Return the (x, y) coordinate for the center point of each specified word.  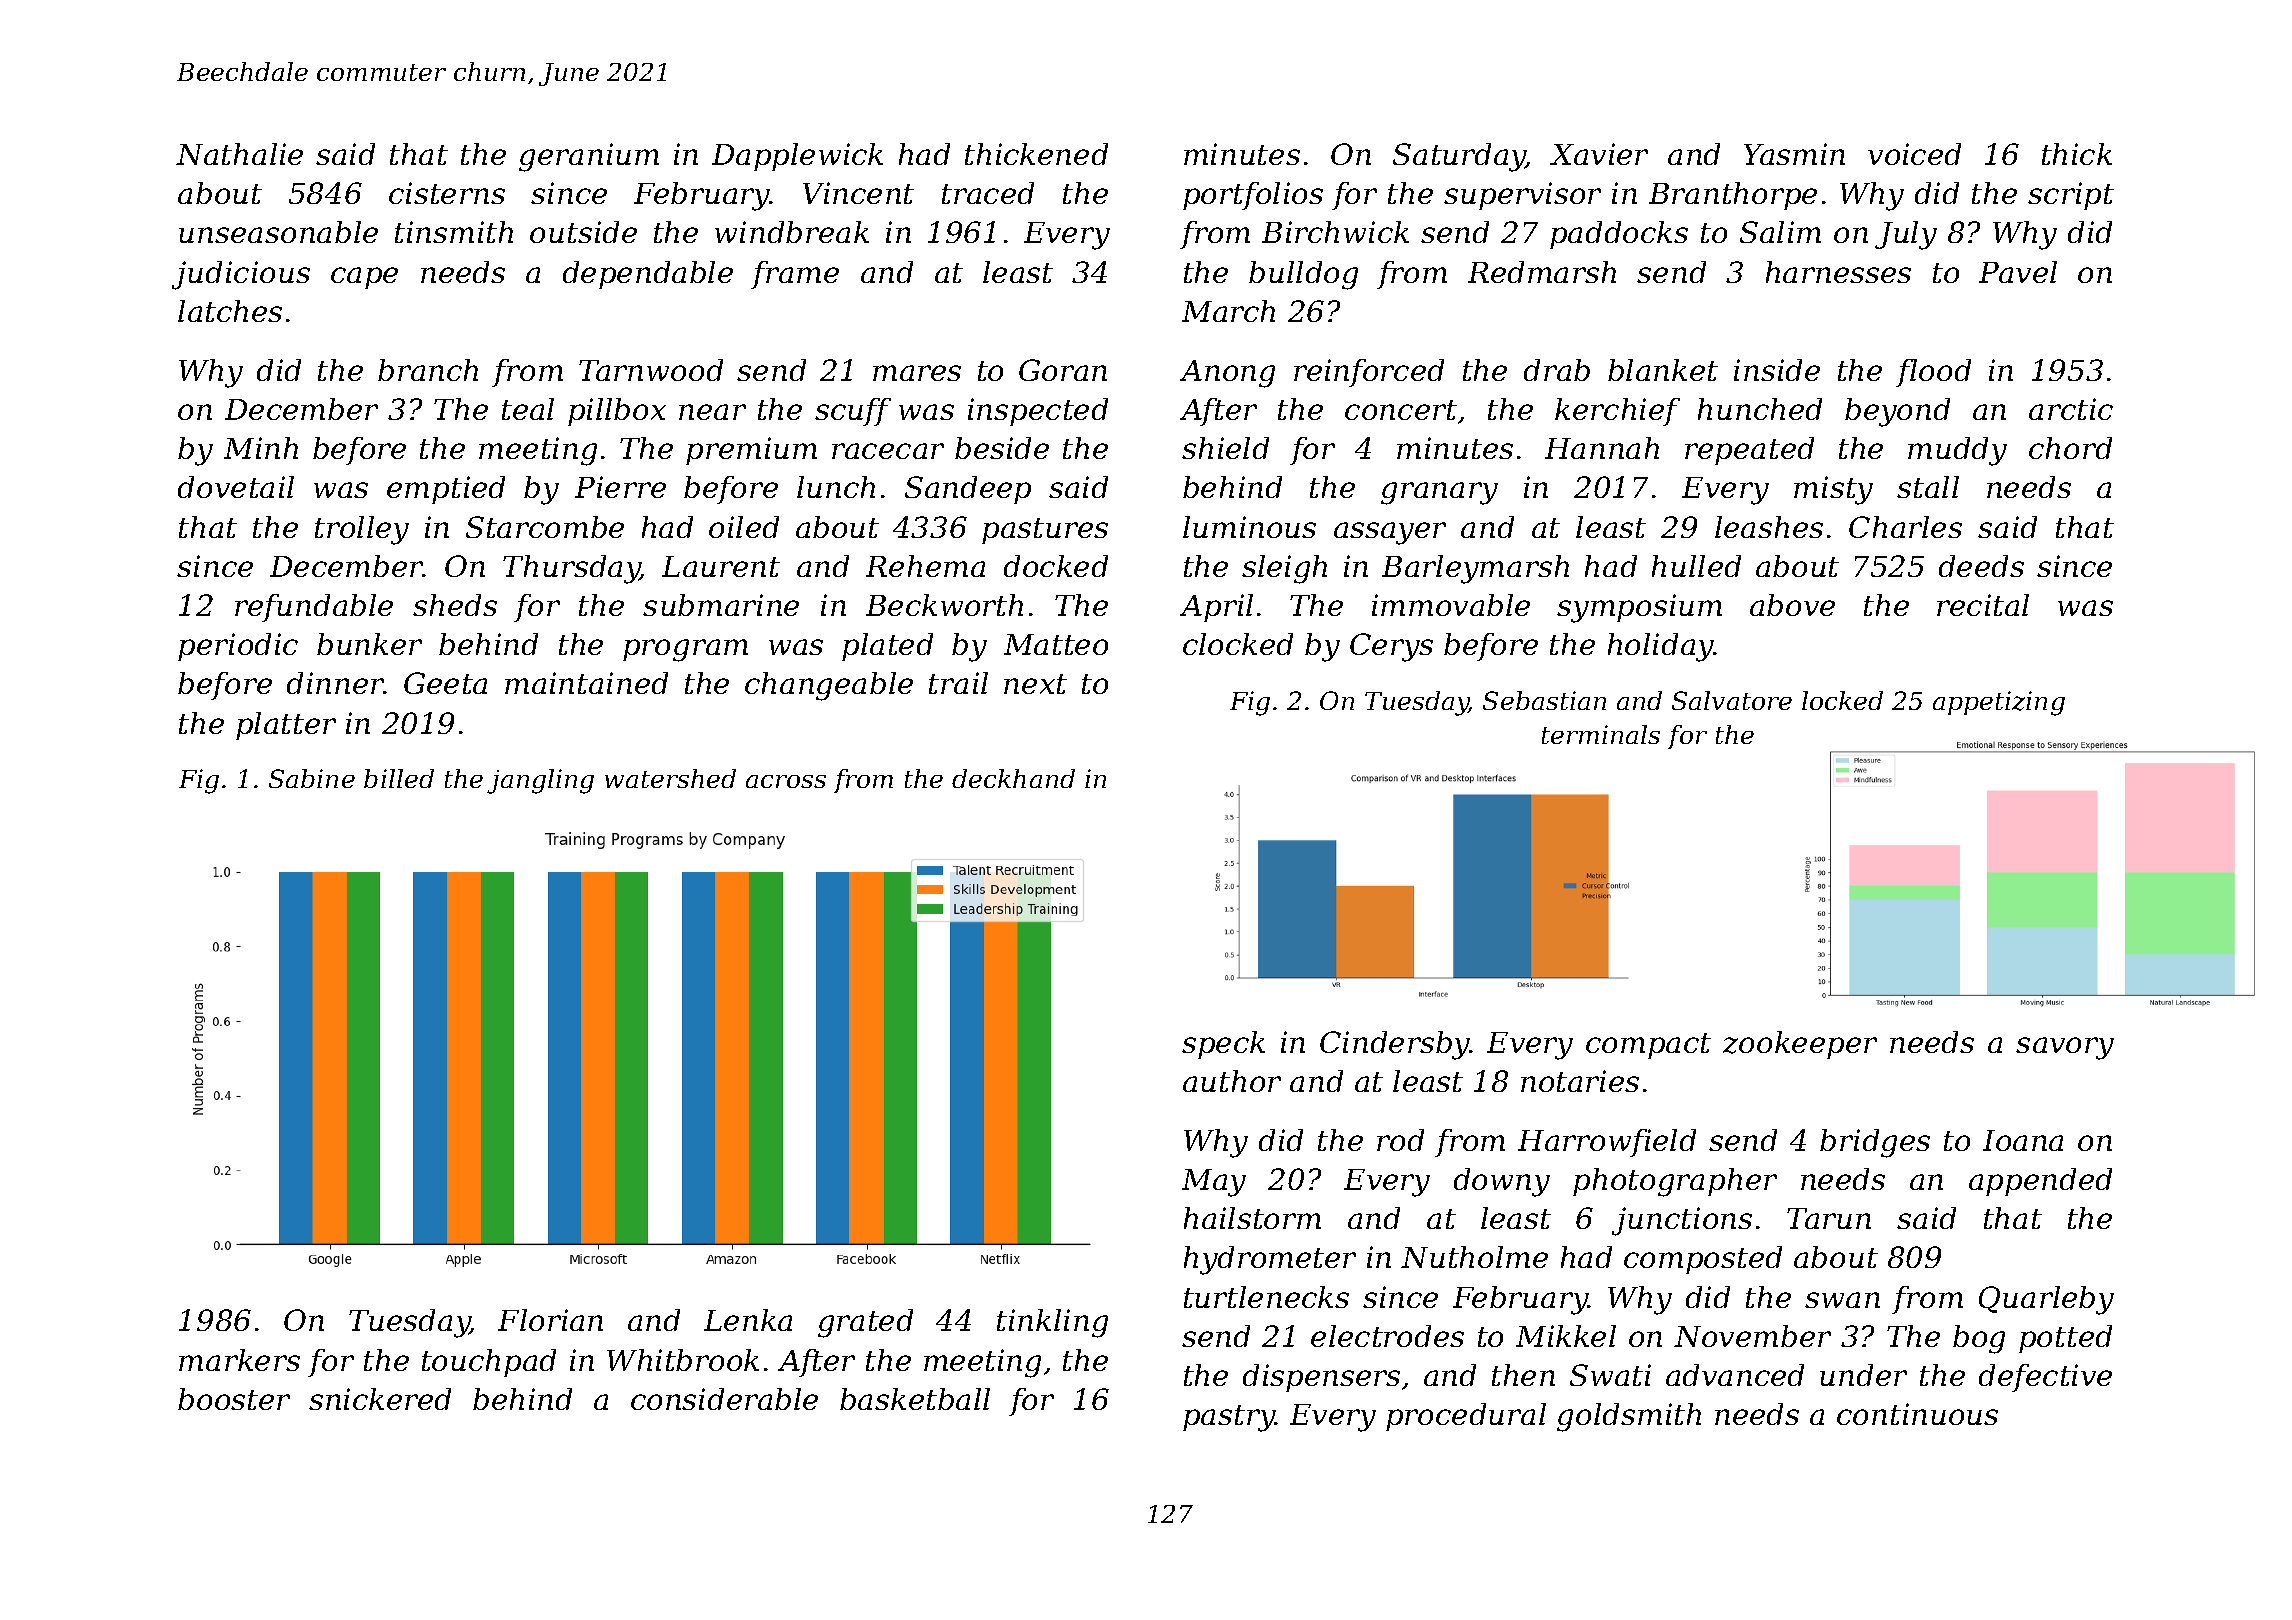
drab (1557, 370)
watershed (670, 778)
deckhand (1013, 778)
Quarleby (2046, 1300)
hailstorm (1252, 1218)
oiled (744, 527)
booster (234, 1399)
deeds (1981, 566)
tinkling (1052, 1323)
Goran (1063, 370)
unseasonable (278, 232)
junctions (1682, 1221)
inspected (1038, 412)
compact (1648, 1046)
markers (239, 1360)
